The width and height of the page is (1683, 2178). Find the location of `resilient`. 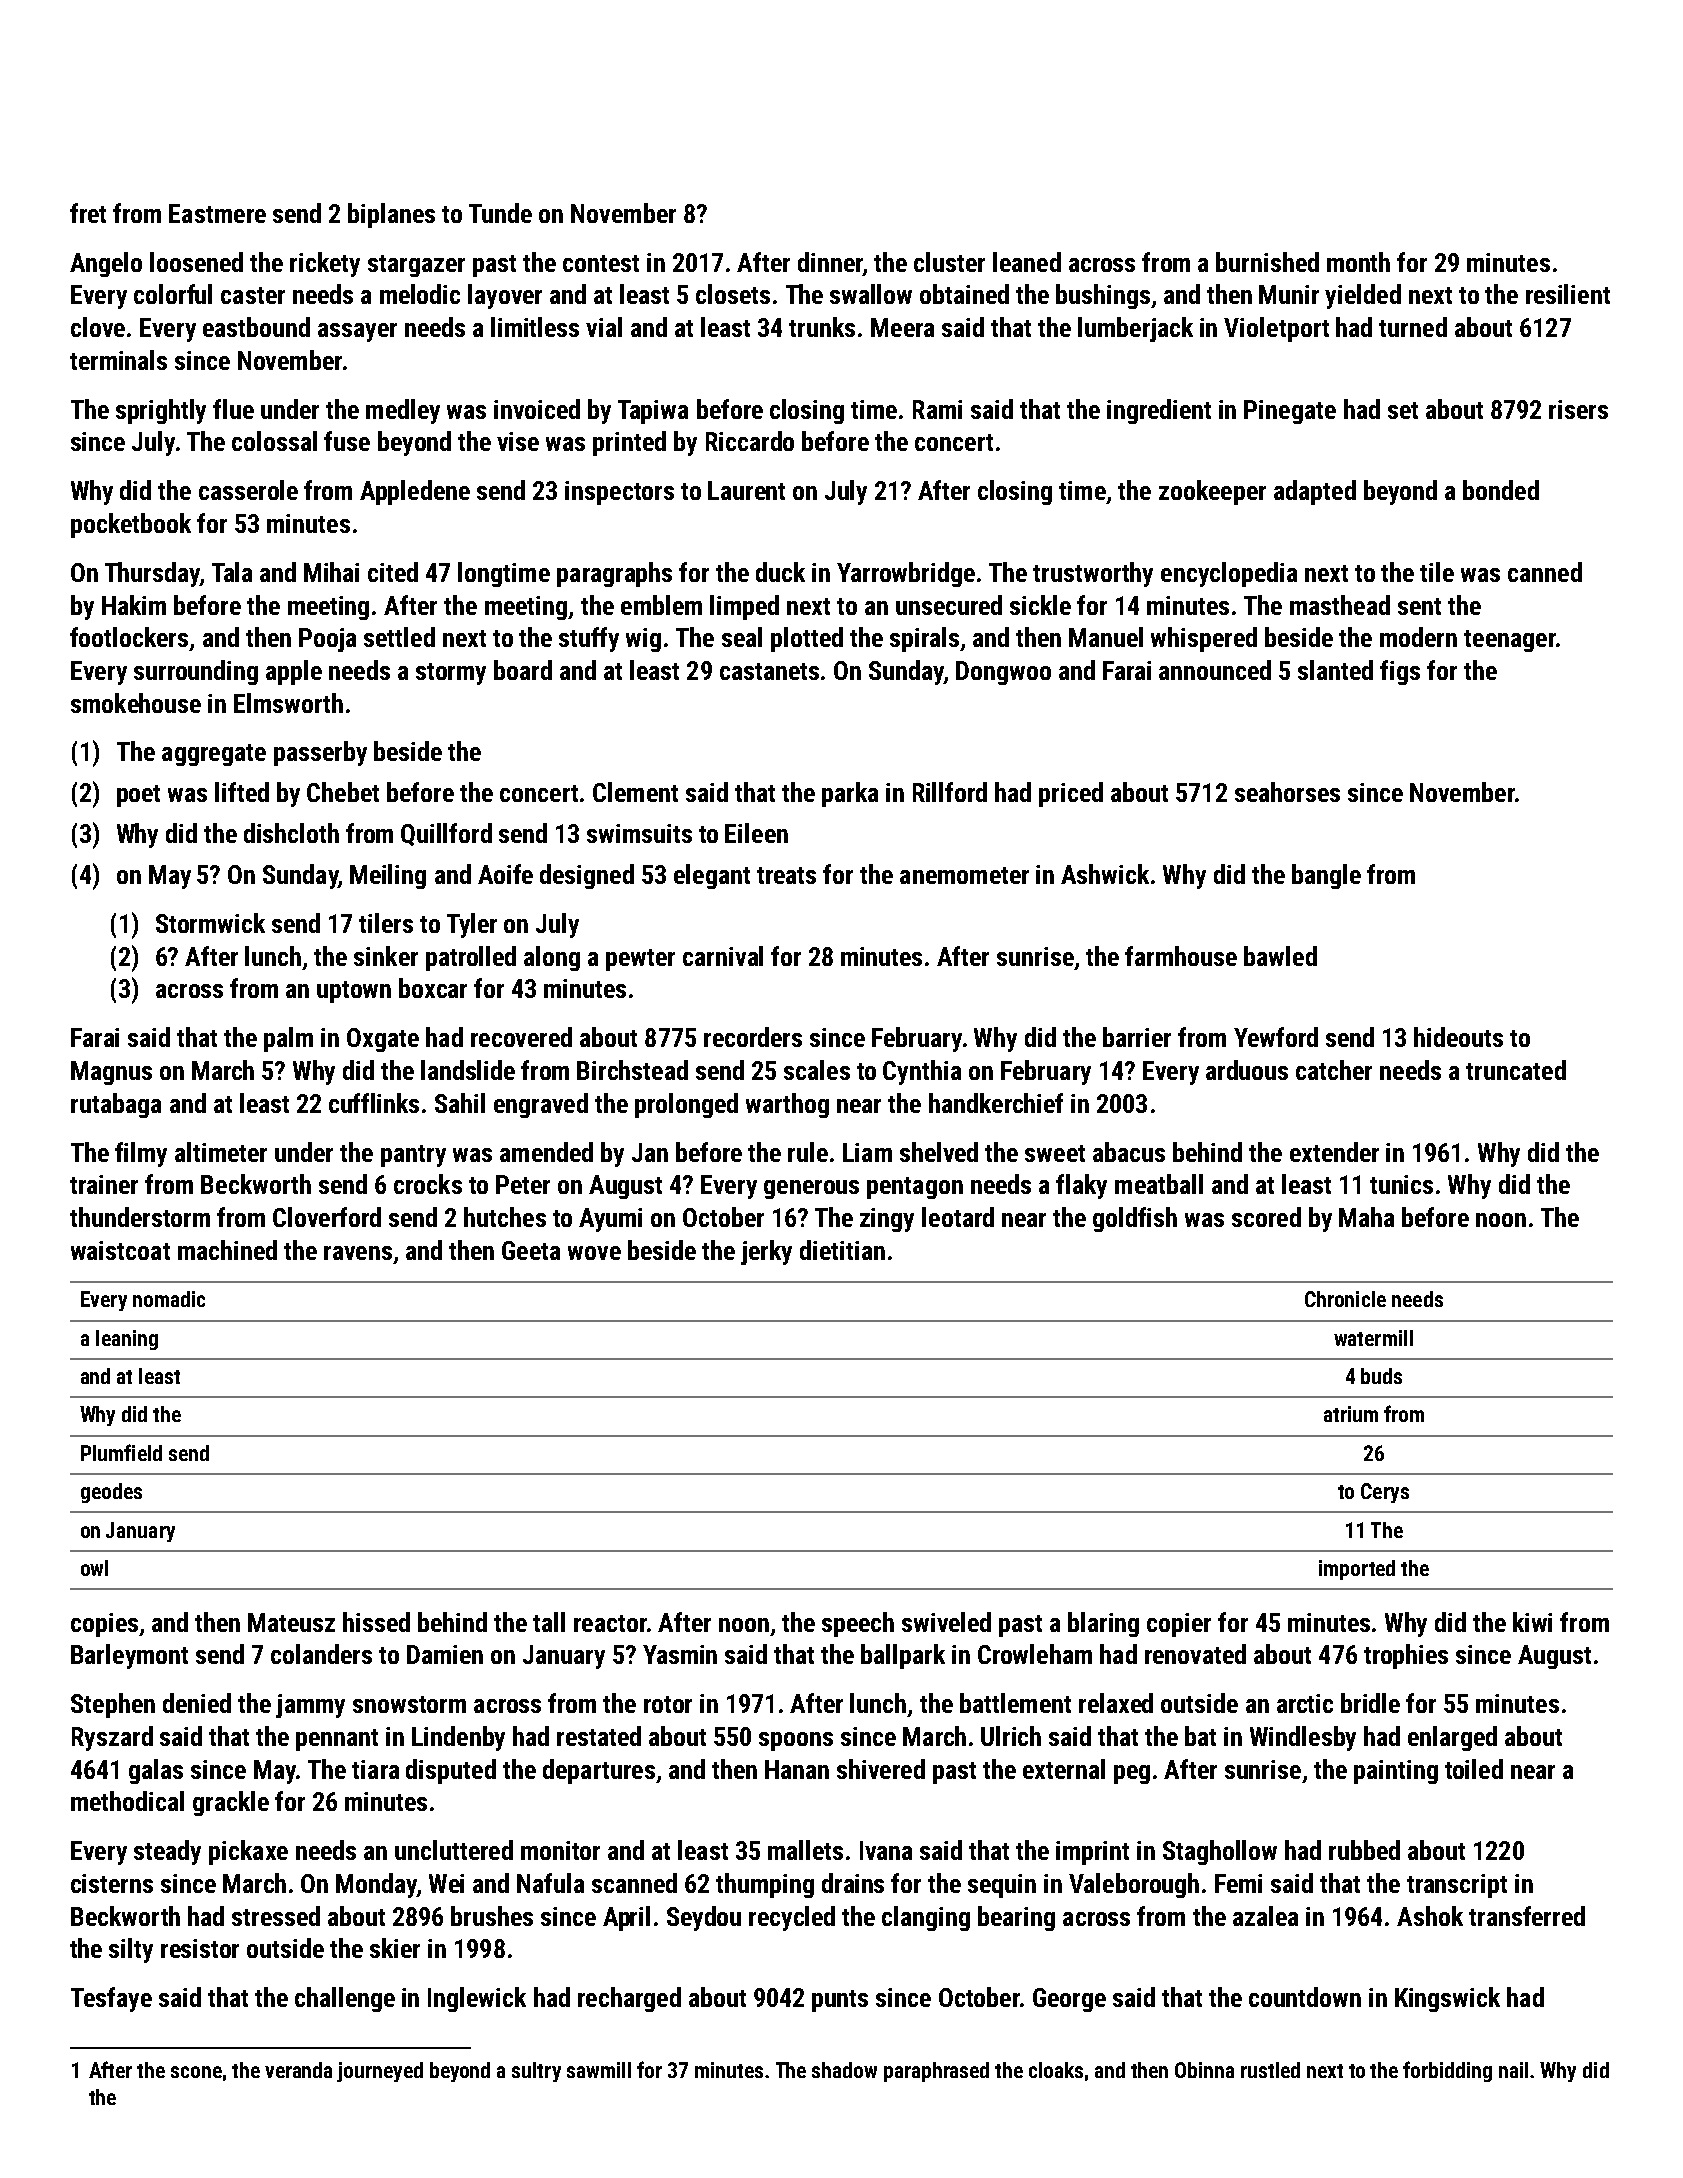

resilient is located at coordinates (1568, 294).
